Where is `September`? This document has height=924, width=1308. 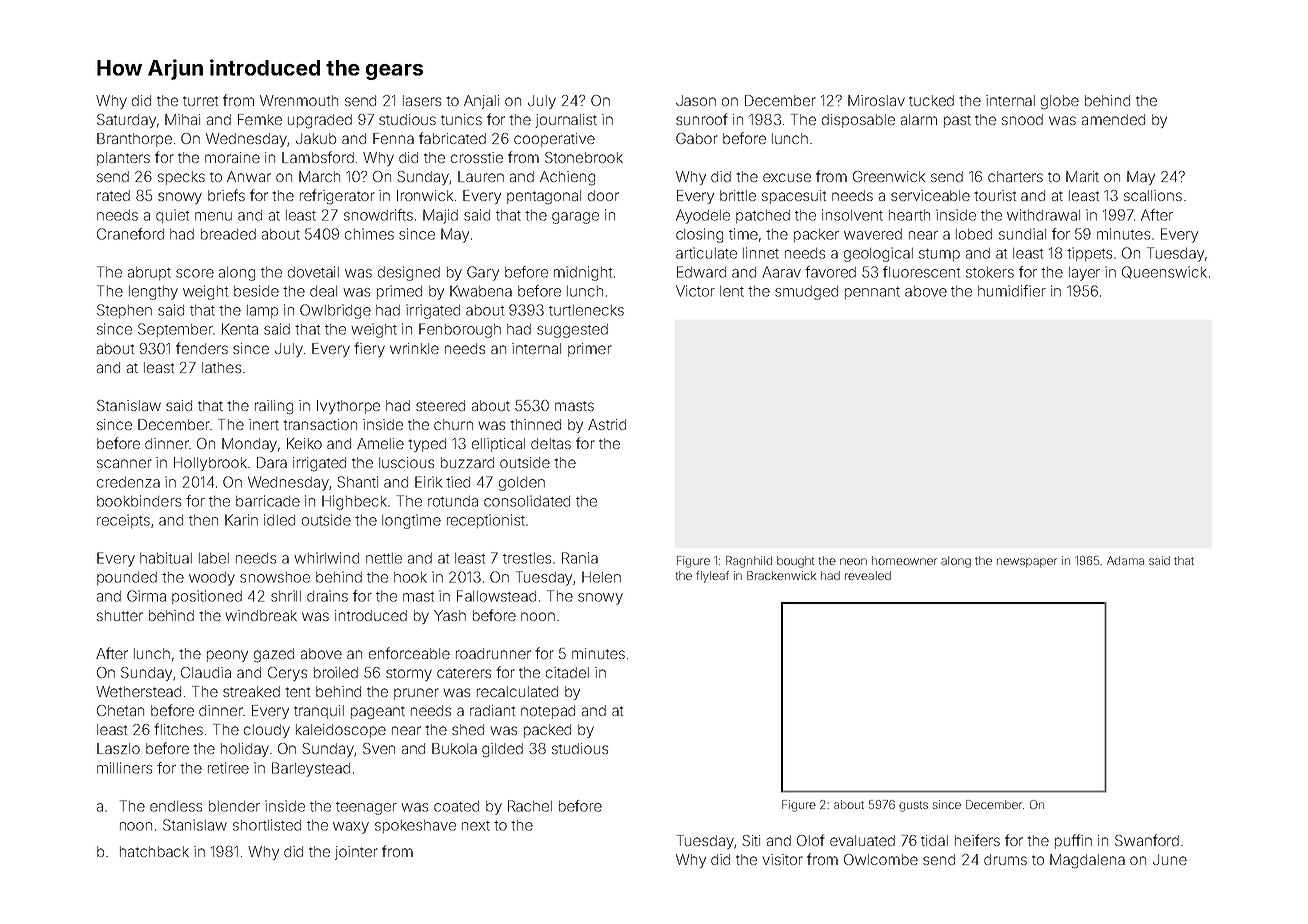 September is located at coordinates (175, 330).
